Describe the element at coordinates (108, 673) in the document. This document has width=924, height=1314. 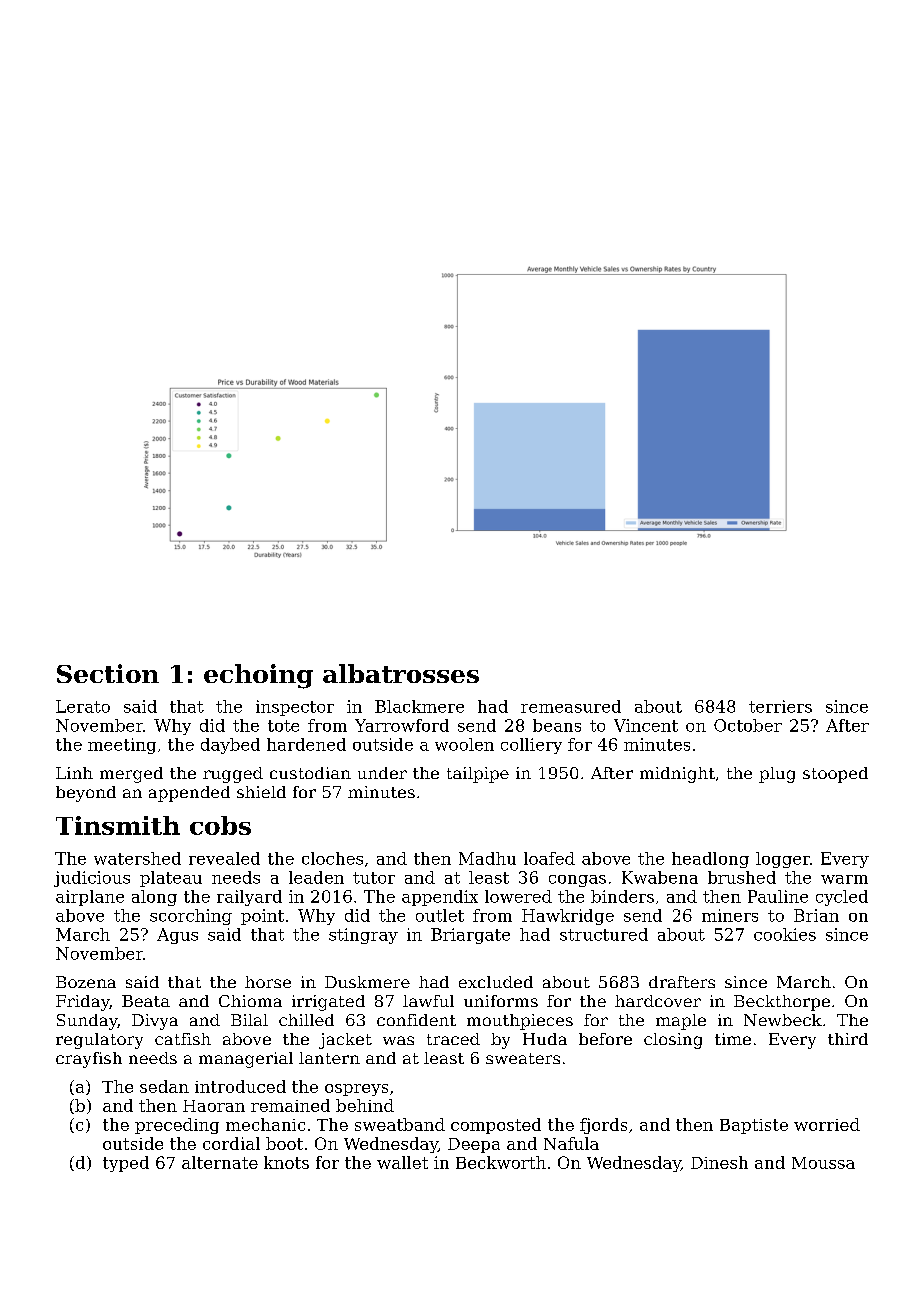
I see `Section` at that location.
